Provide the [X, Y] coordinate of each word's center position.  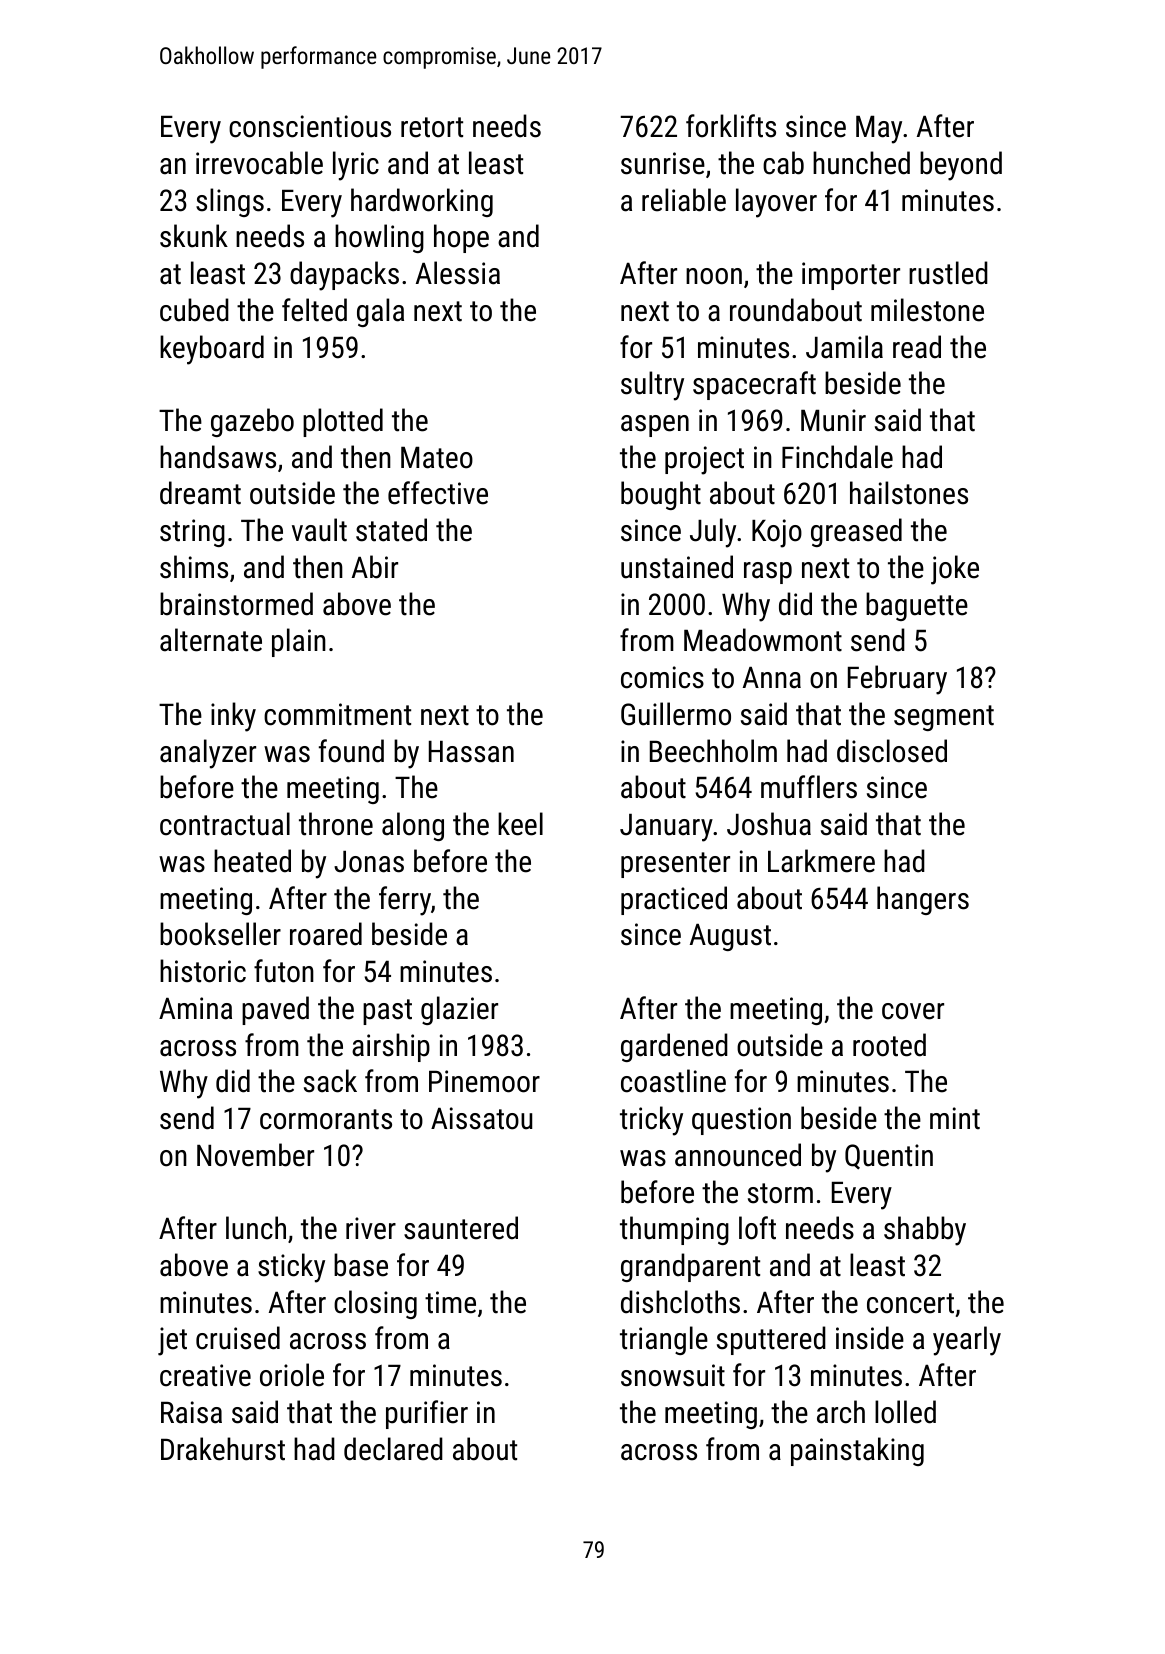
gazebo [252, 422]
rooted [889, 1045]
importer [851, 276]
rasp [768, 573]
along [413, 826]
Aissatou [481, 1118]
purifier [427, 1414]
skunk [194, 236]
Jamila [844, 347]
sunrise [663, 163]
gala [380, 312]
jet [172, 1341]
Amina [195, 1008]
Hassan [471, 752]
